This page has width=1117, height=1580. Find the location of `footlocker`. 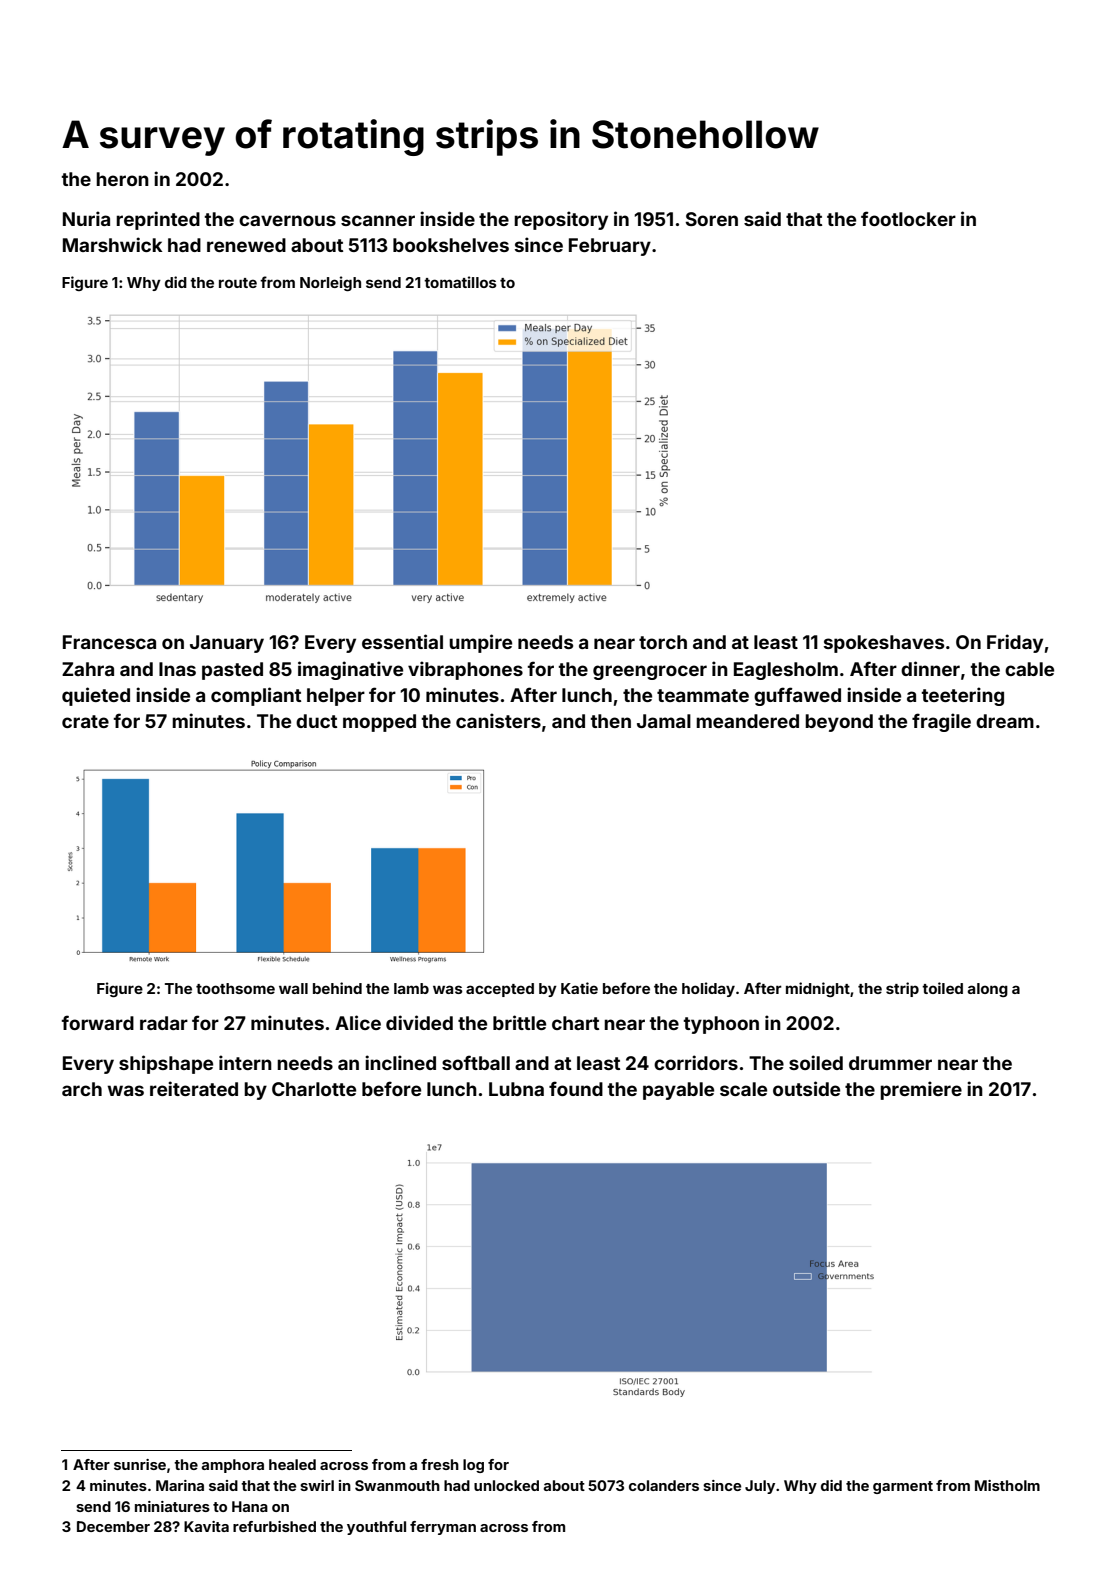

footlocker is located at coordinates (908, 218).
